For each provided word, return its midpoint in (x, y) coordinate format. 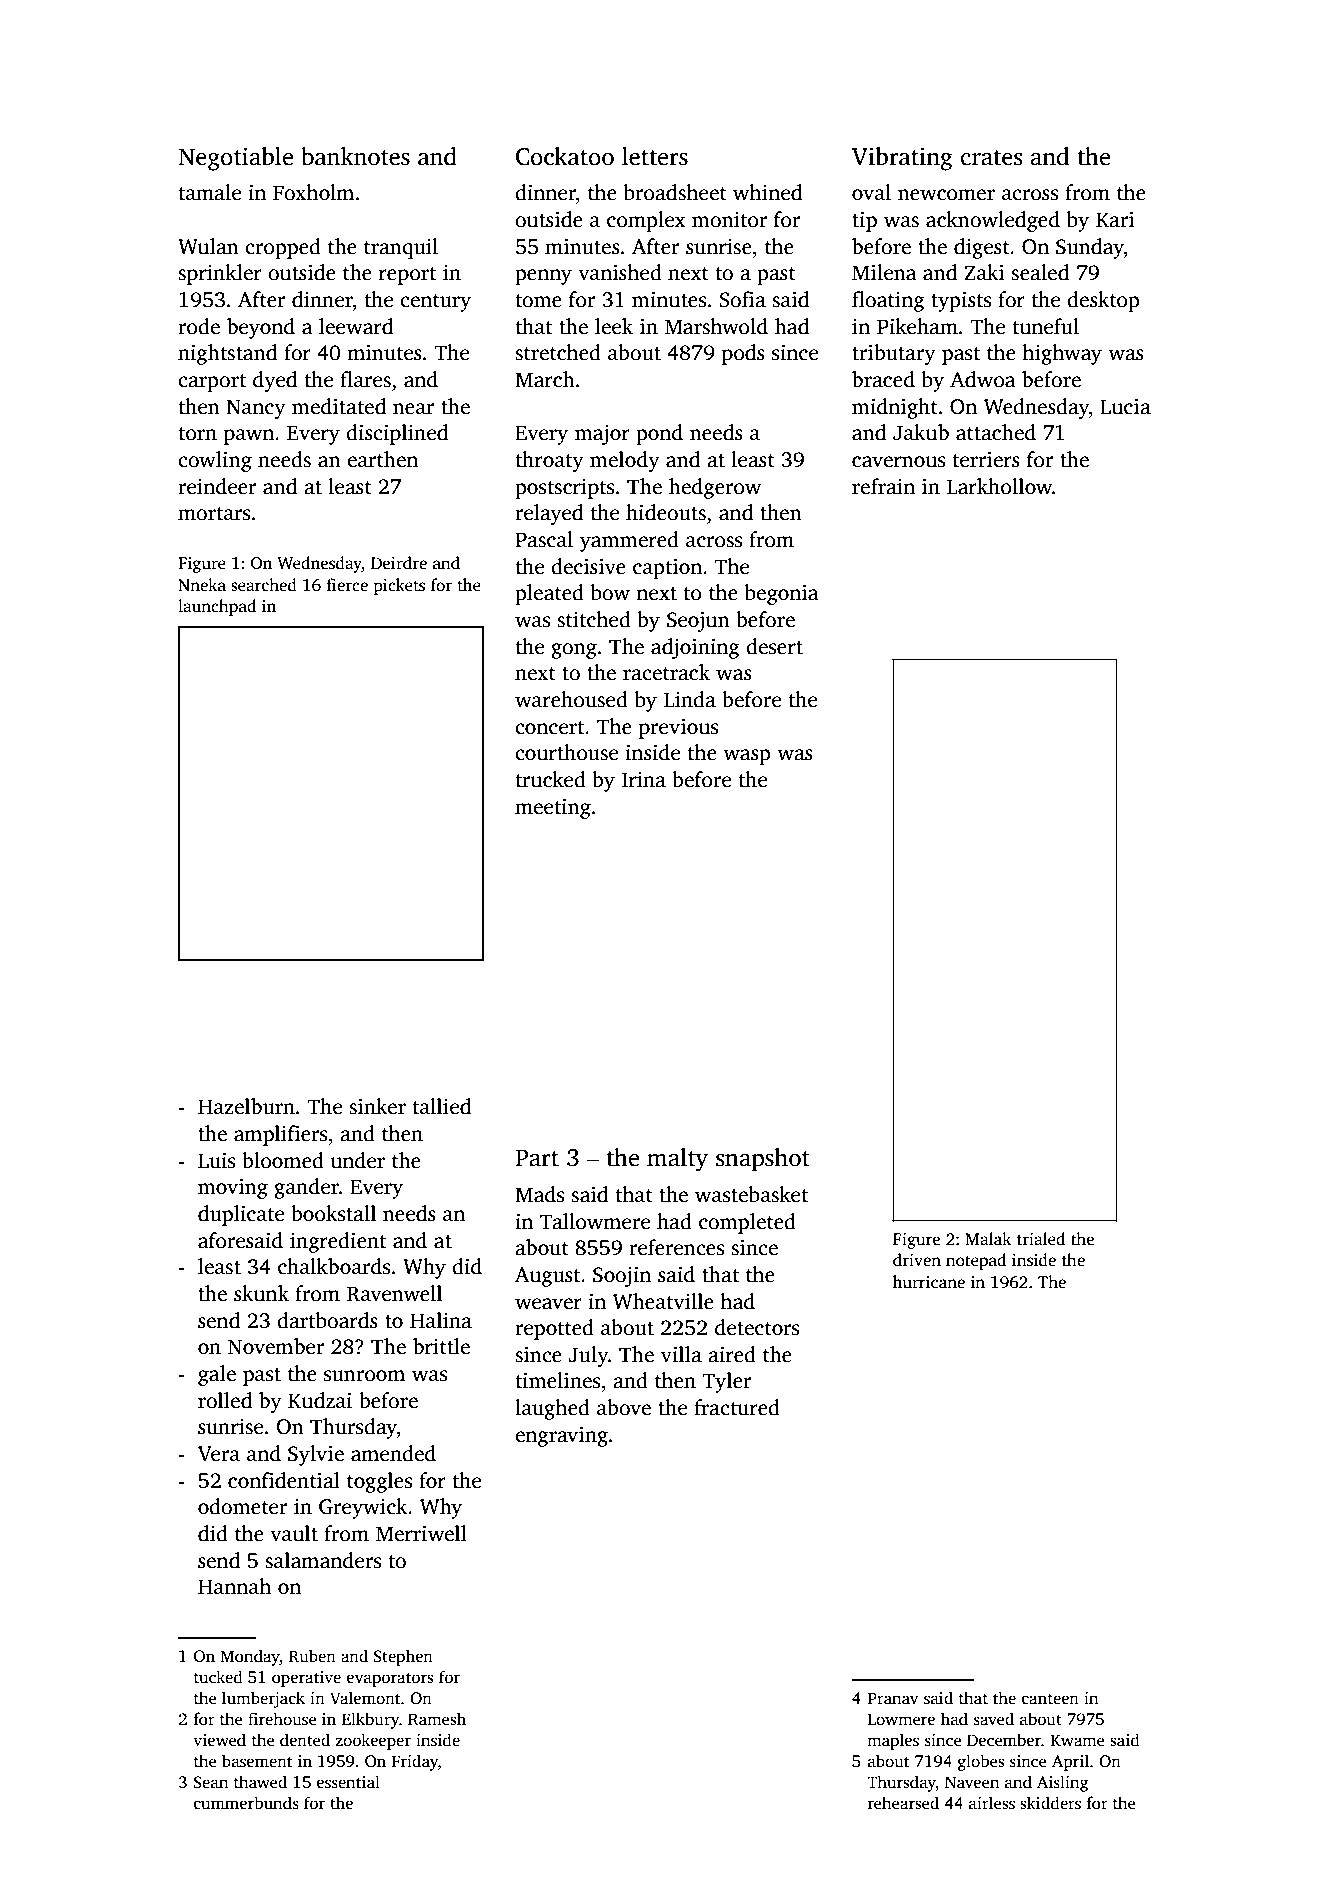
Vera (219, 1454)
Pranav (893, 1698)
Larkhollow (999, 486)
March (545, 379)
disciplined (397, 434)
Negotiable (235, 159)
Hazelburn (246, 1106)
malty (677, 1160)
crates (991, 158)
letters (655, 156)
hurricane (929, 1282)
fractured (737, 1407)
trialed (1041, 1239)
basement (257, 1761)
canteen (1050, 1699)
